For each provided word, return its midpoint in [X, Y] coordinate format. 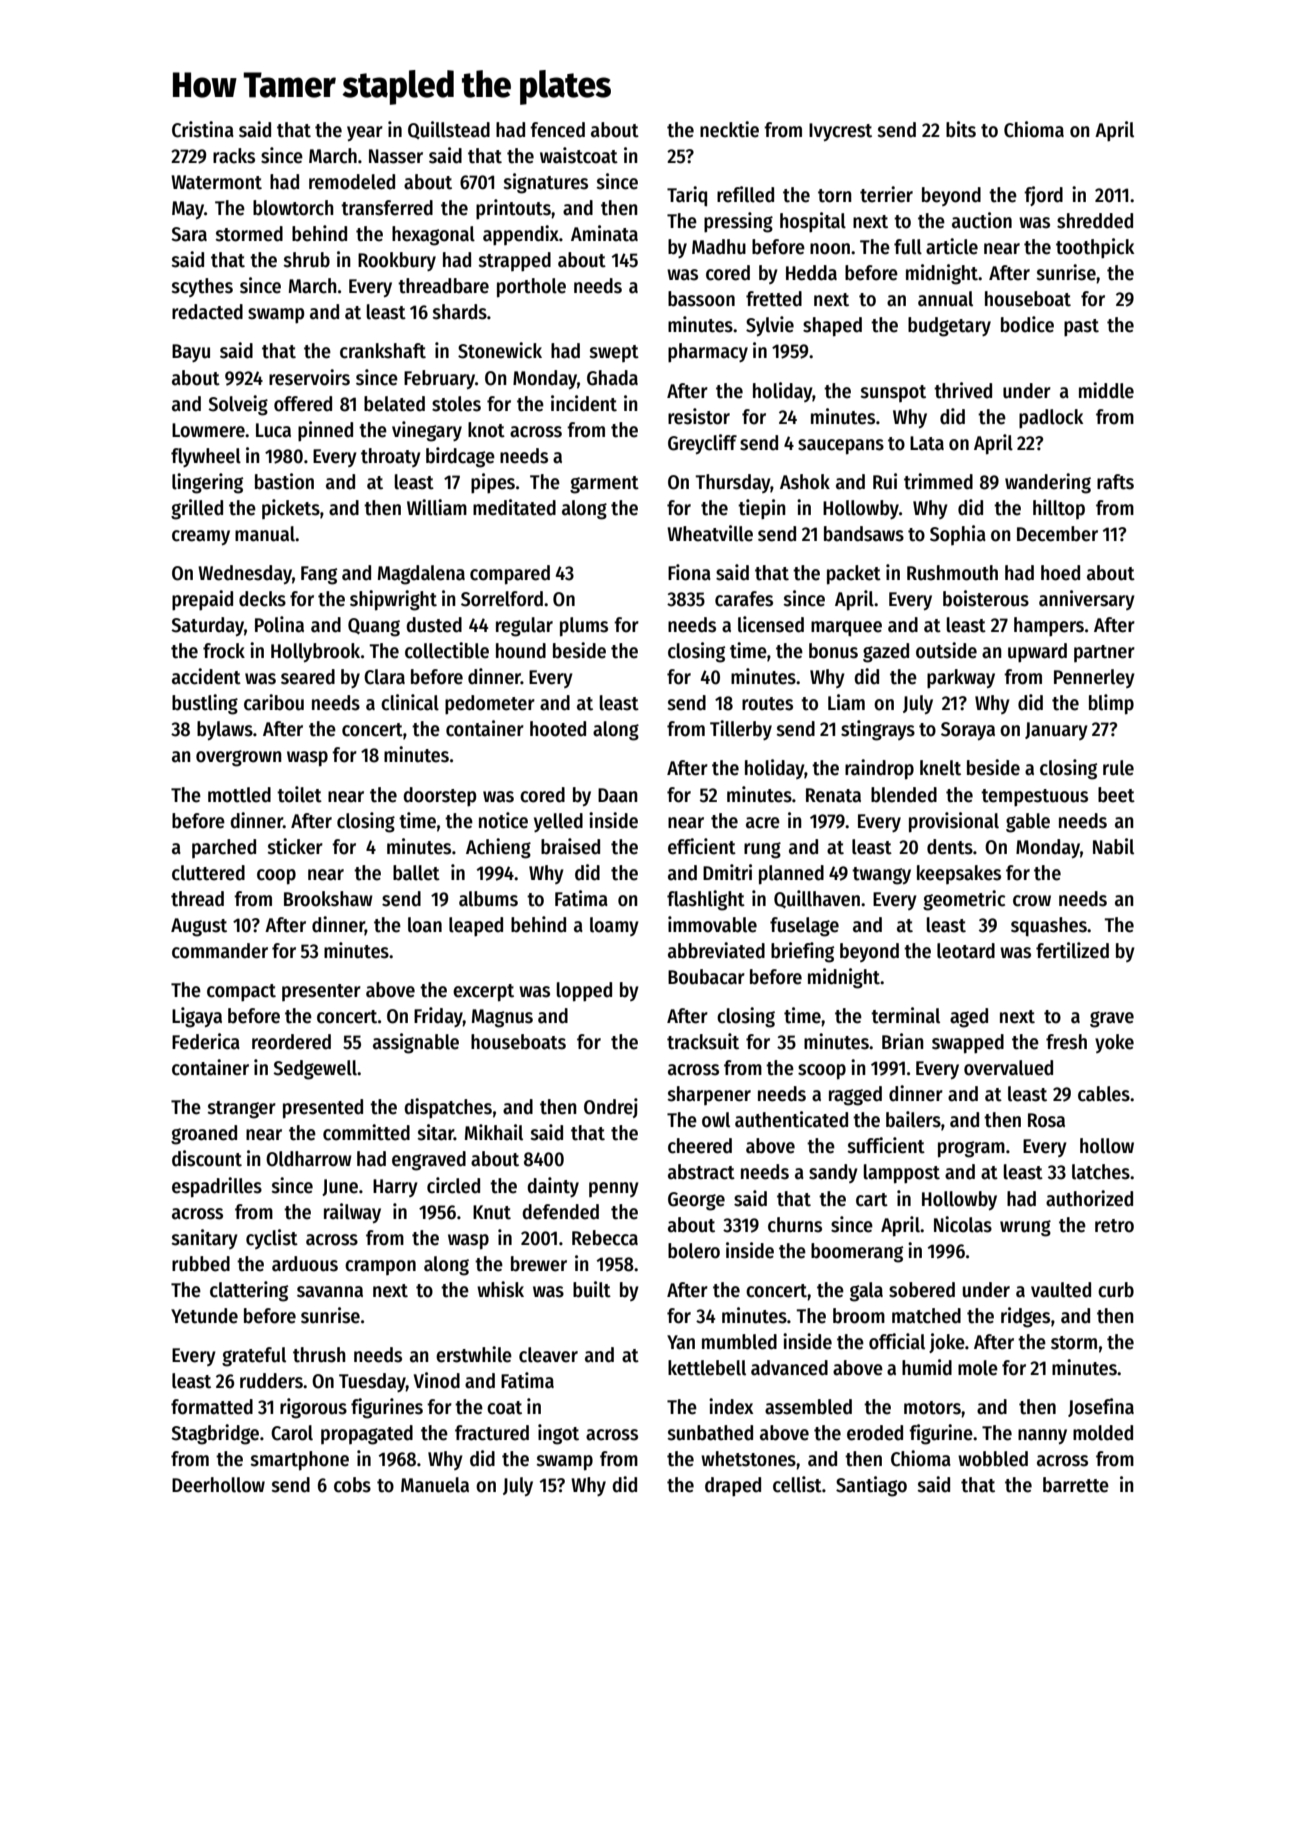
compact [241, 993]
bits [961, 129]
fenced [557, 130]
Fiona [689, 572]
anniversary [1087, 600]
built [592, 1289]
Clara [384, 677]
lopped [584, 992]
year [365, 133]
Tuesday [372, 1382]
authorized [1089, 1198]
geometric [964, 900]
